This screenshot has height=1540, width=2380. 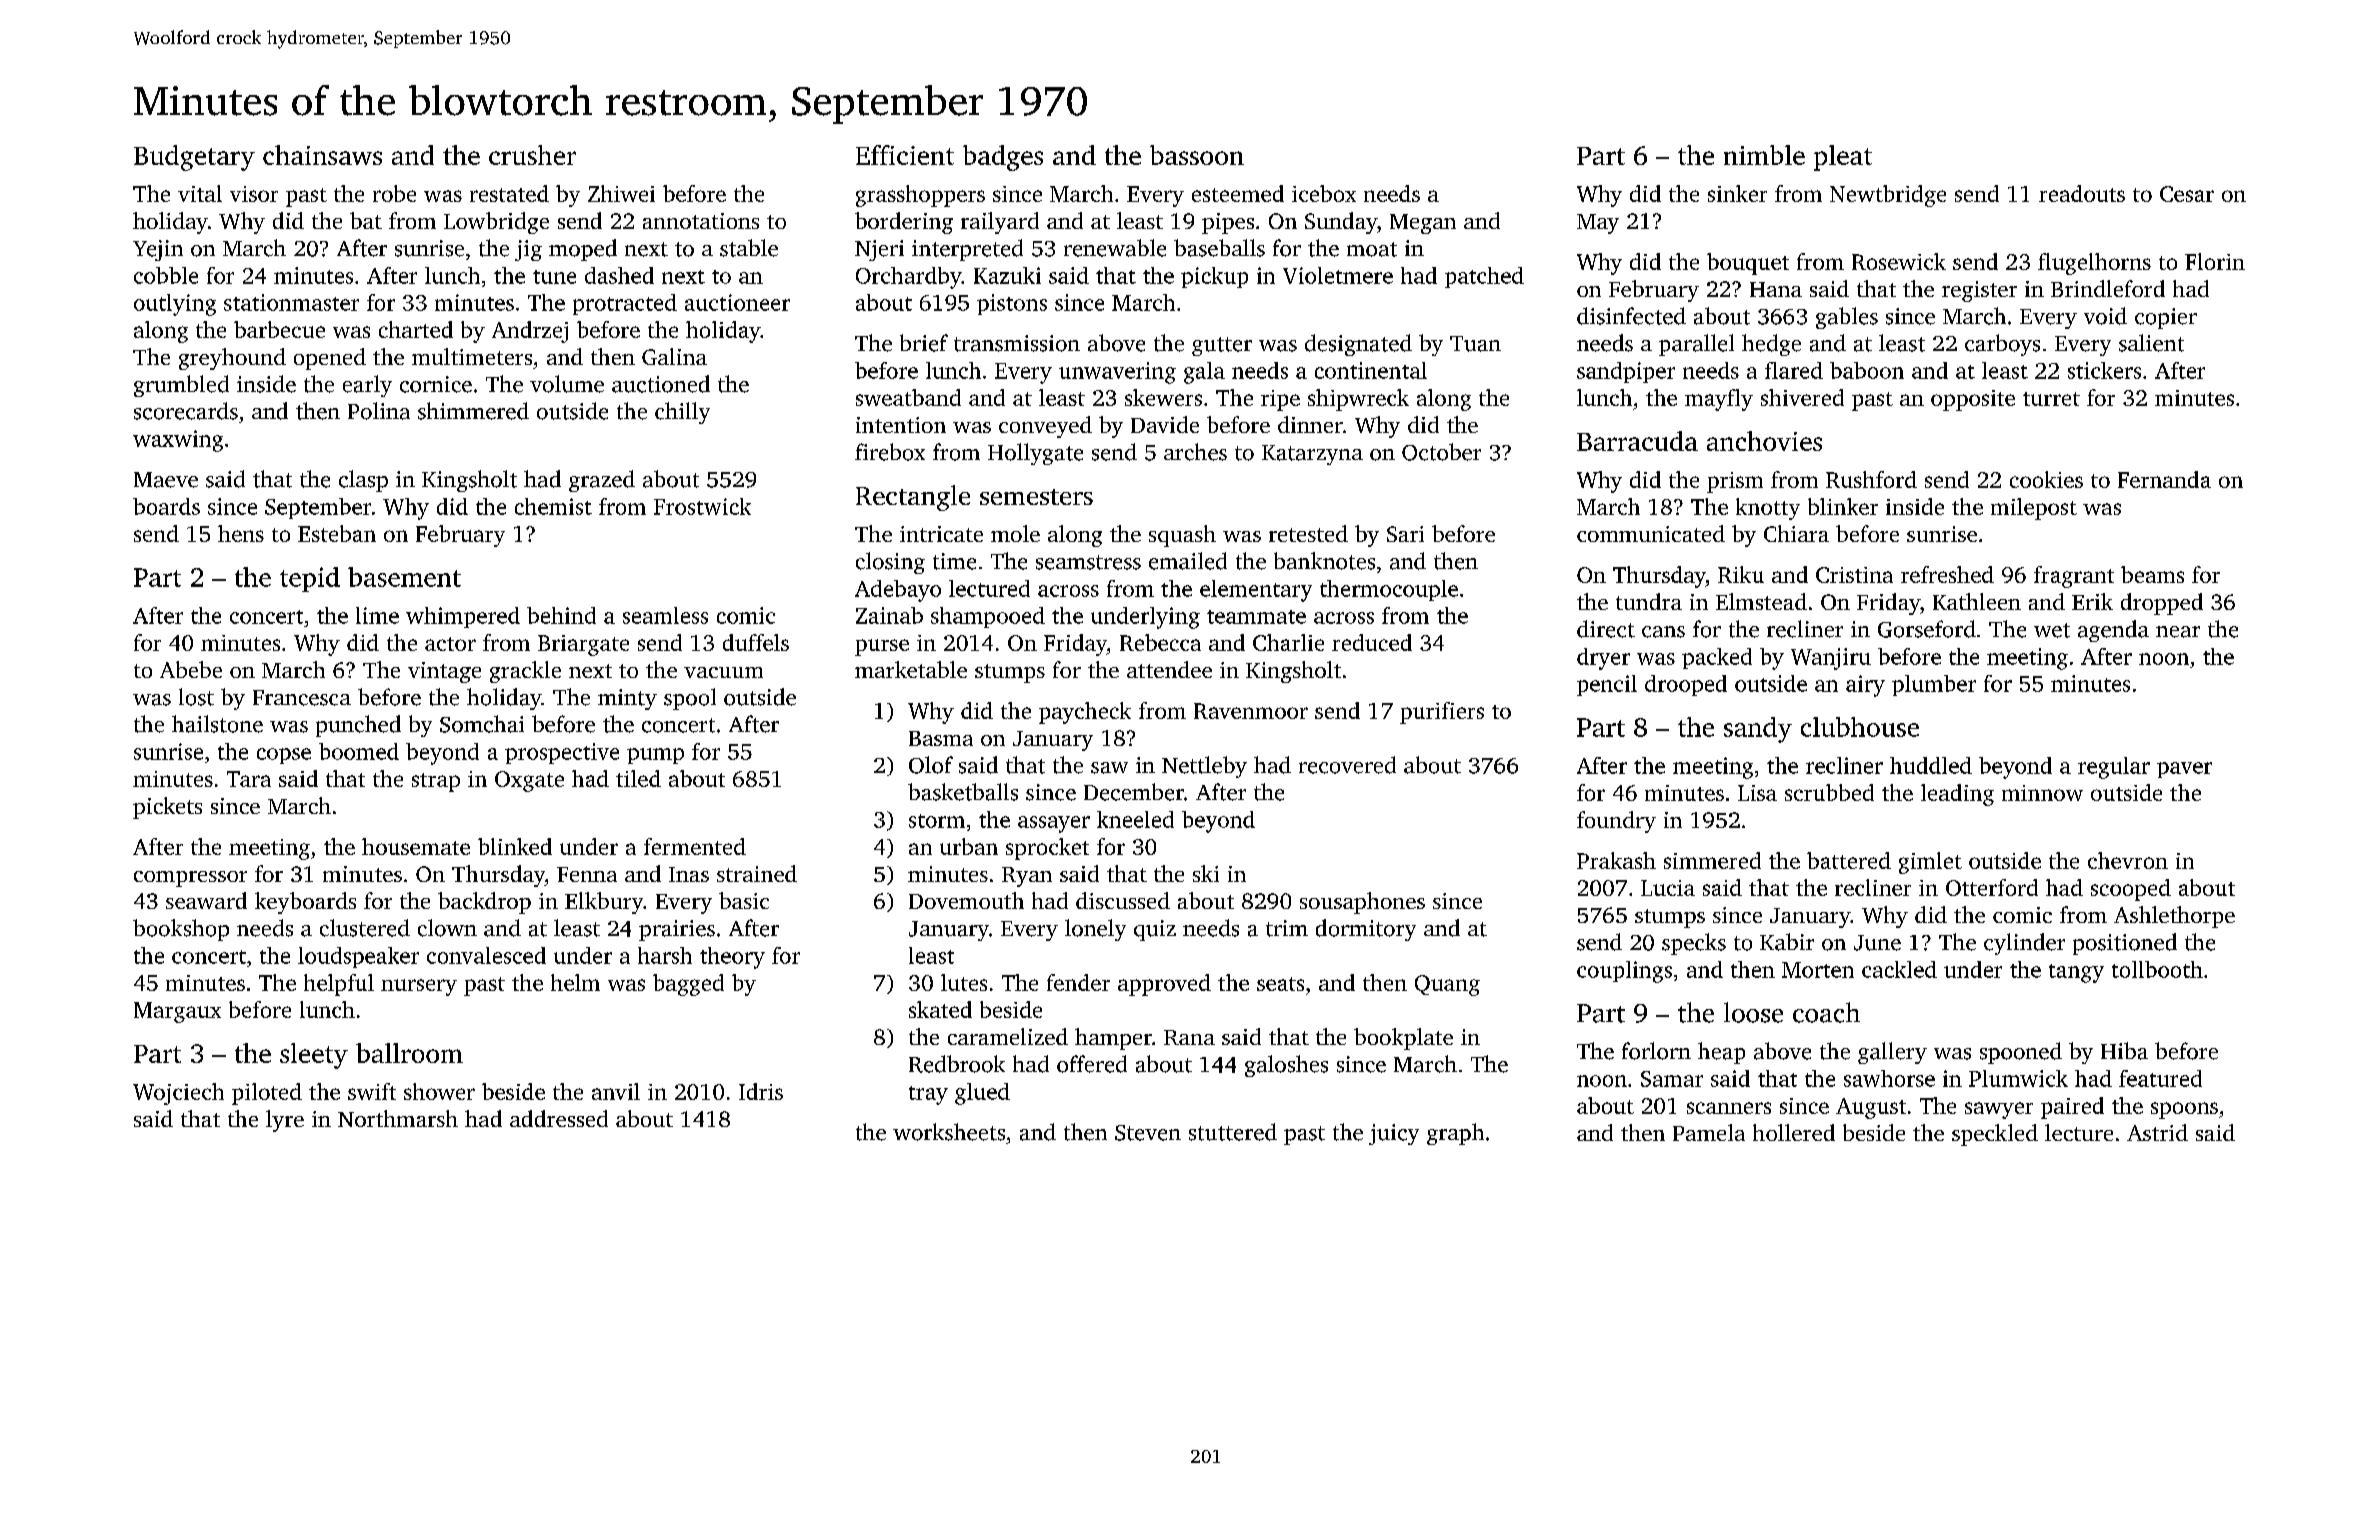 I want to click on pickets, so click(x=167, y=808).
